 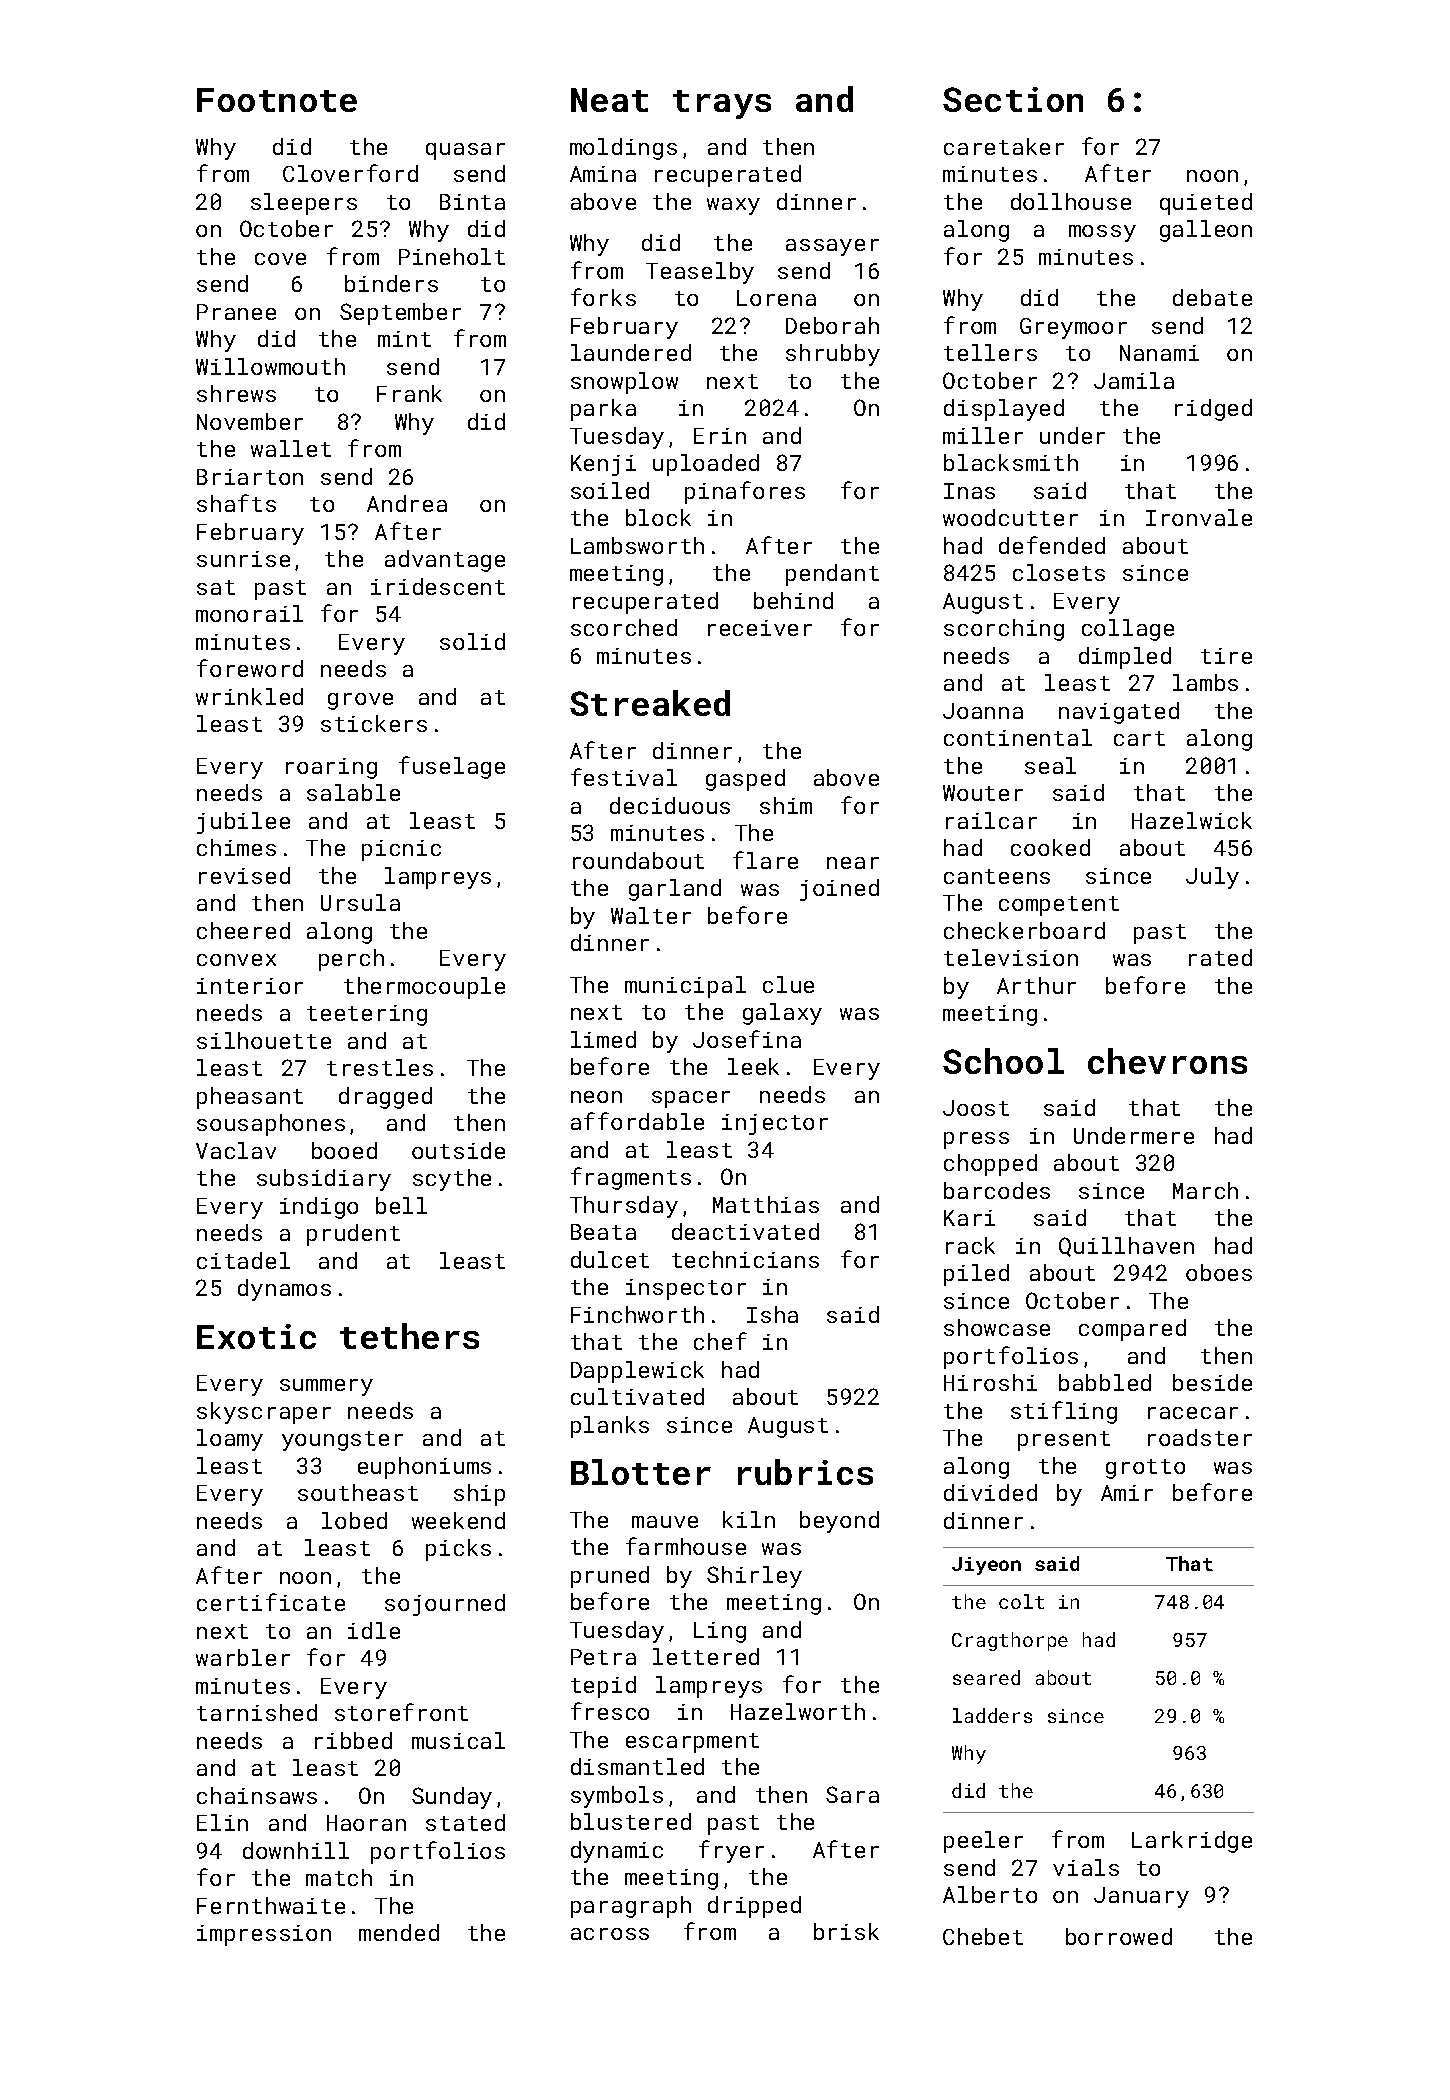 What do you see at coordinates (271, 1602) in the page?
I see `certificate` at bounding box center [271, 1602].
